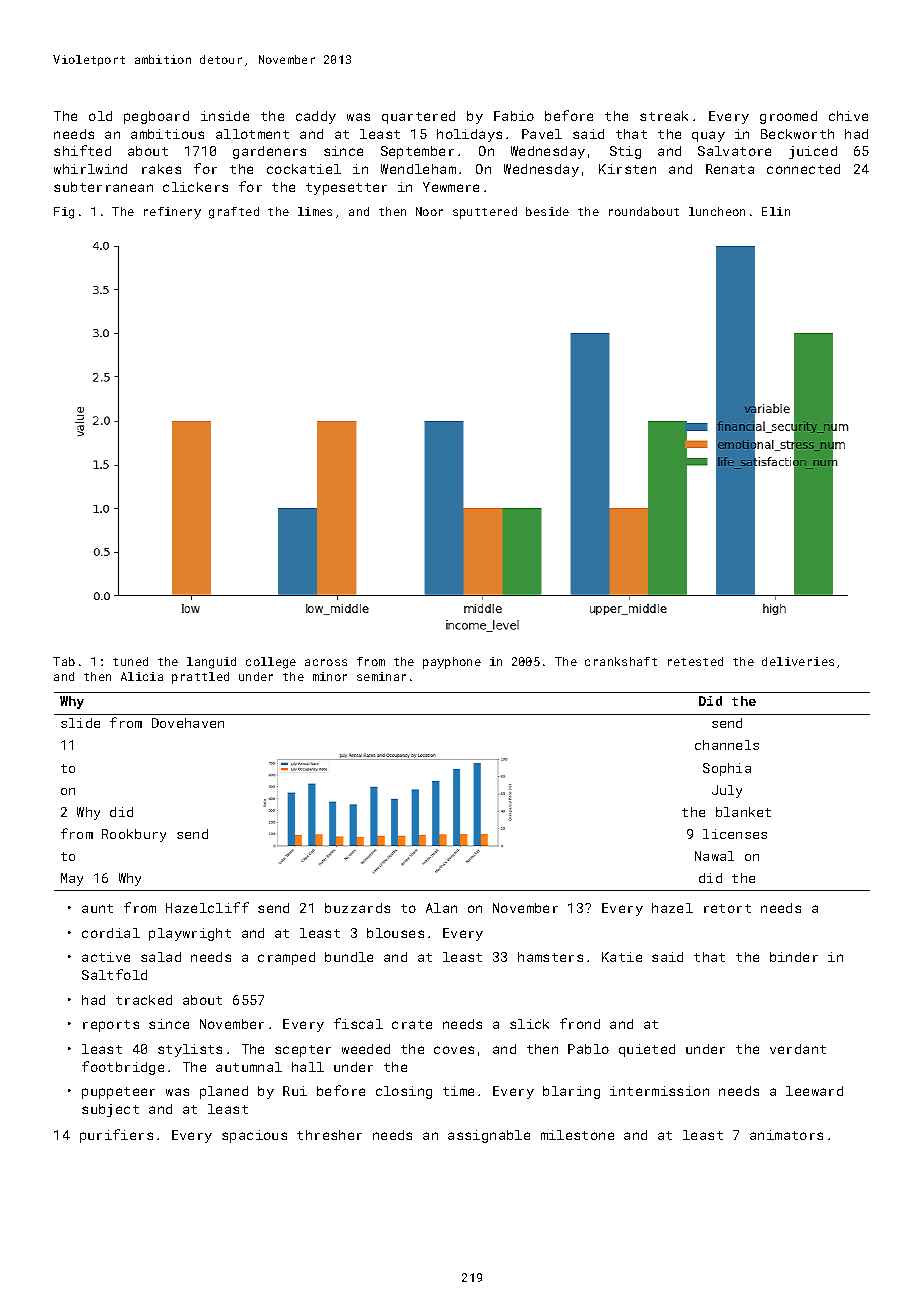 Image resolution: width=924 pixels, height=1308 pixels. What do you see at coordinates (381, 676) in the image?
I see `seminar` at bounding box center [381, 676].
